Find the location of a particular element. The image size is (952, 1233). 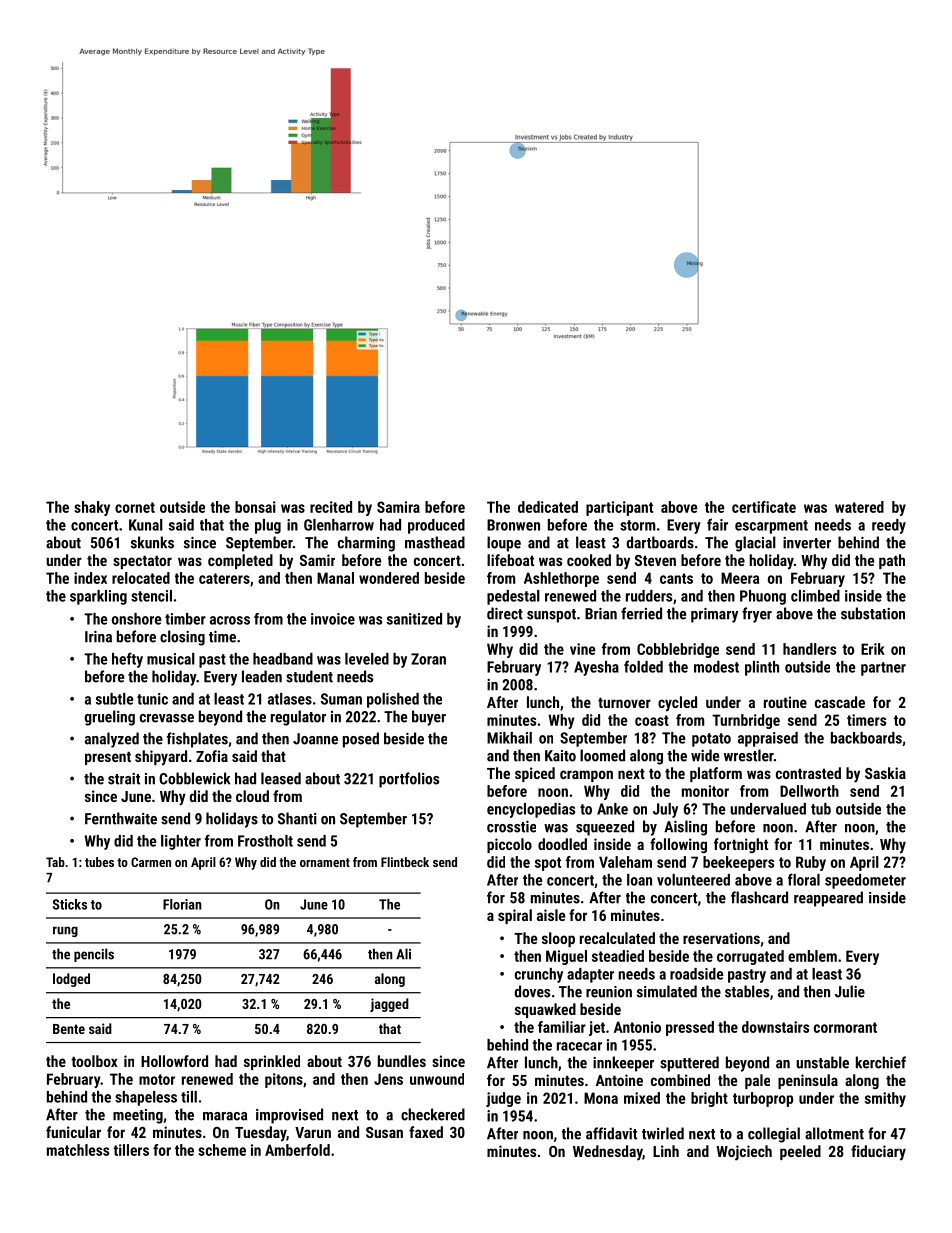

watered is located at coordinates (859, 507).
